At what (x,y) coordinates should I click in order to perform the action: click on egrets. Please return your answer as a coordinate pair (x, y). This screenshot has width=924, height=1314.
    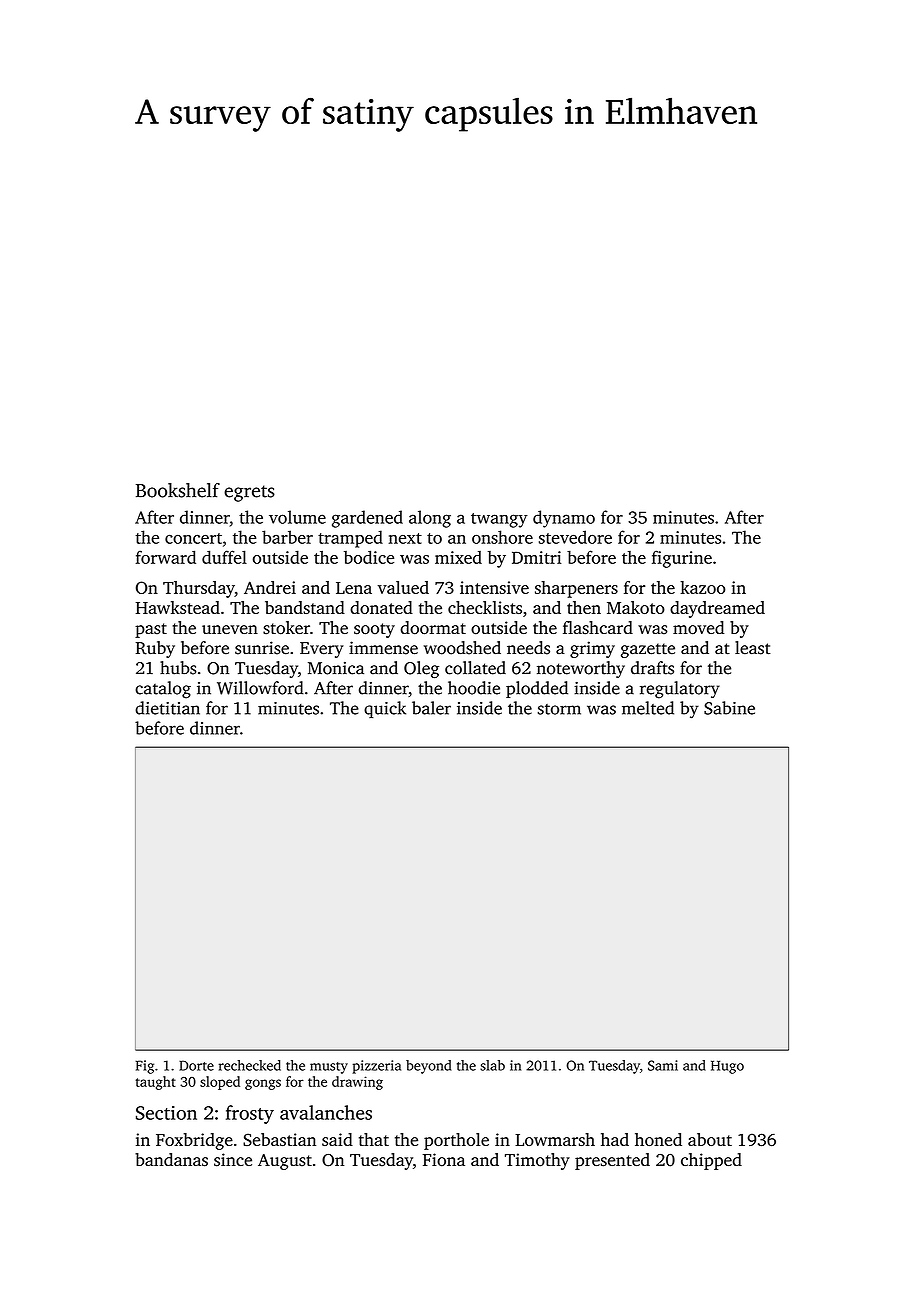
    Looking at the image, I should click on (249, 493).
